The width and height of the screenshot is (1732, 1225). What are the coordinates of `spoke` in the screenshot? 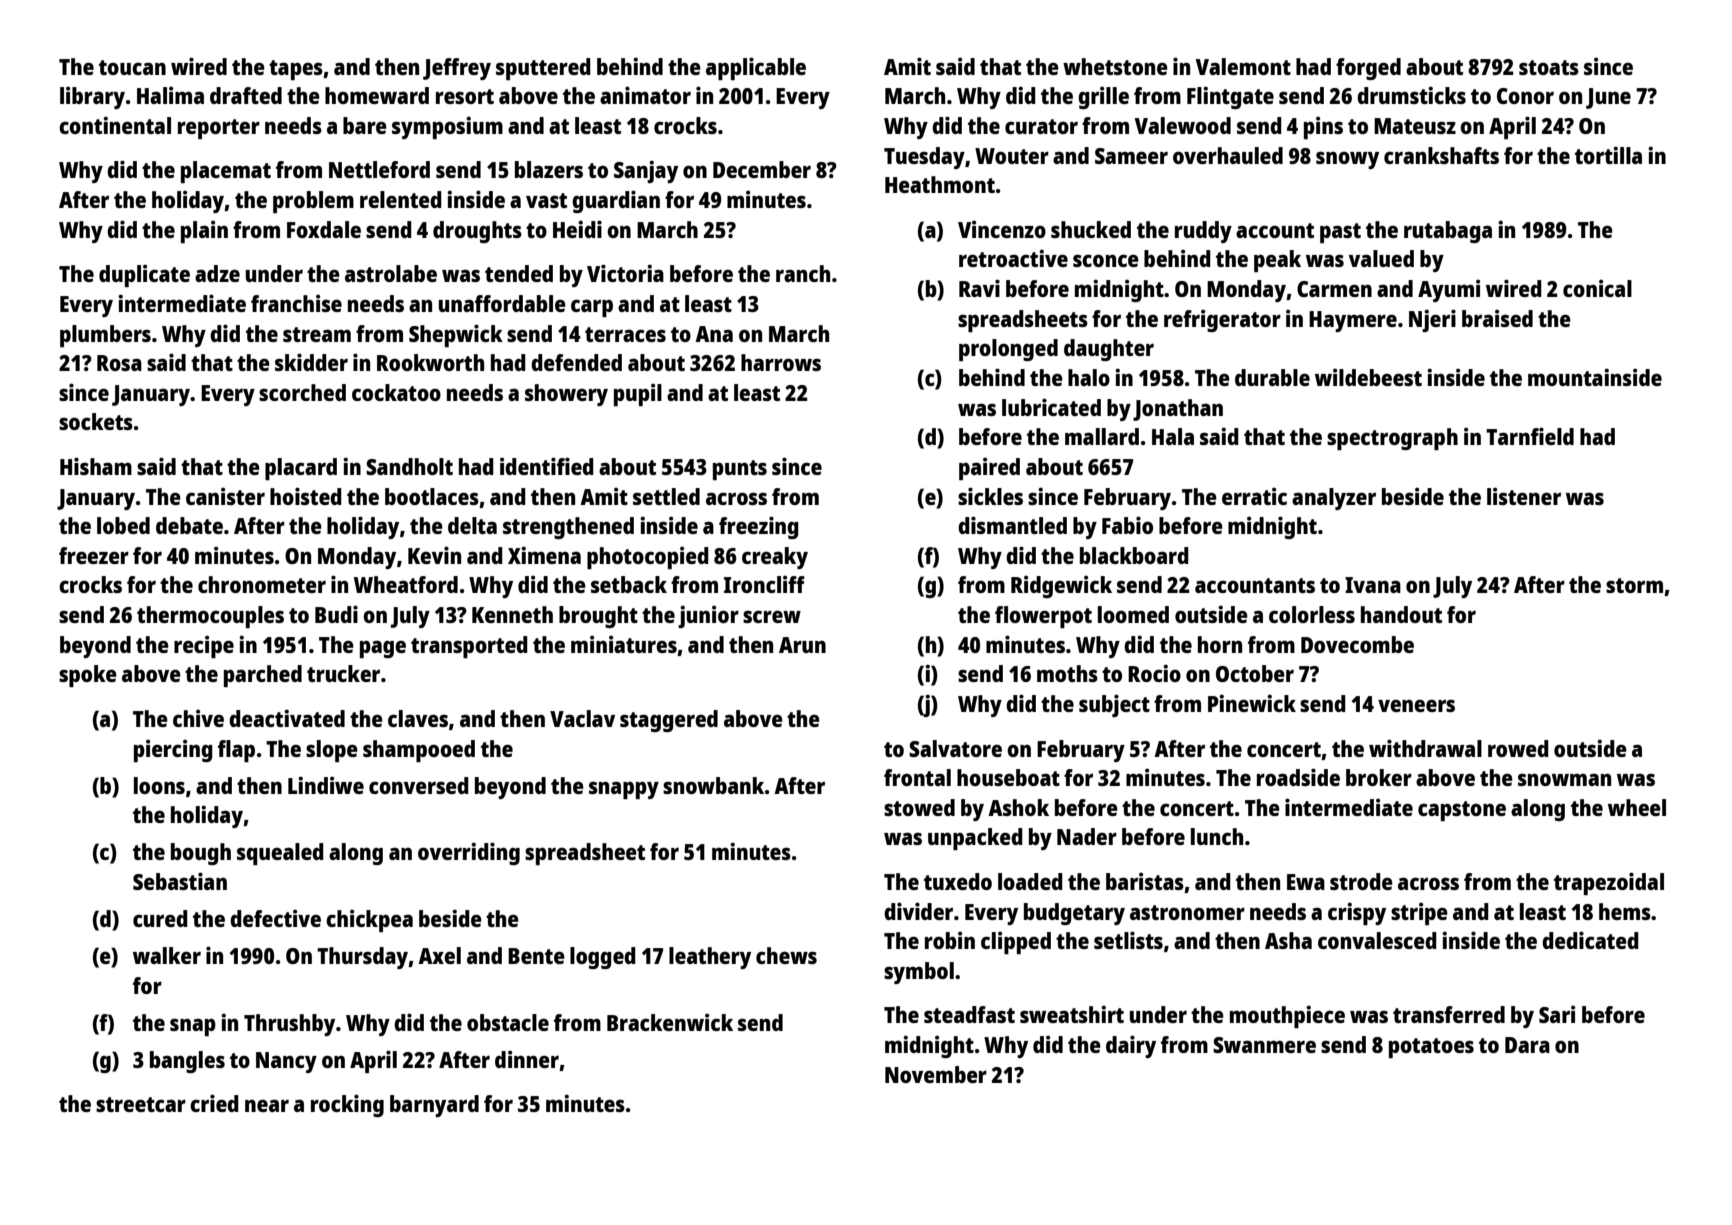 It's located at (88, 676).
